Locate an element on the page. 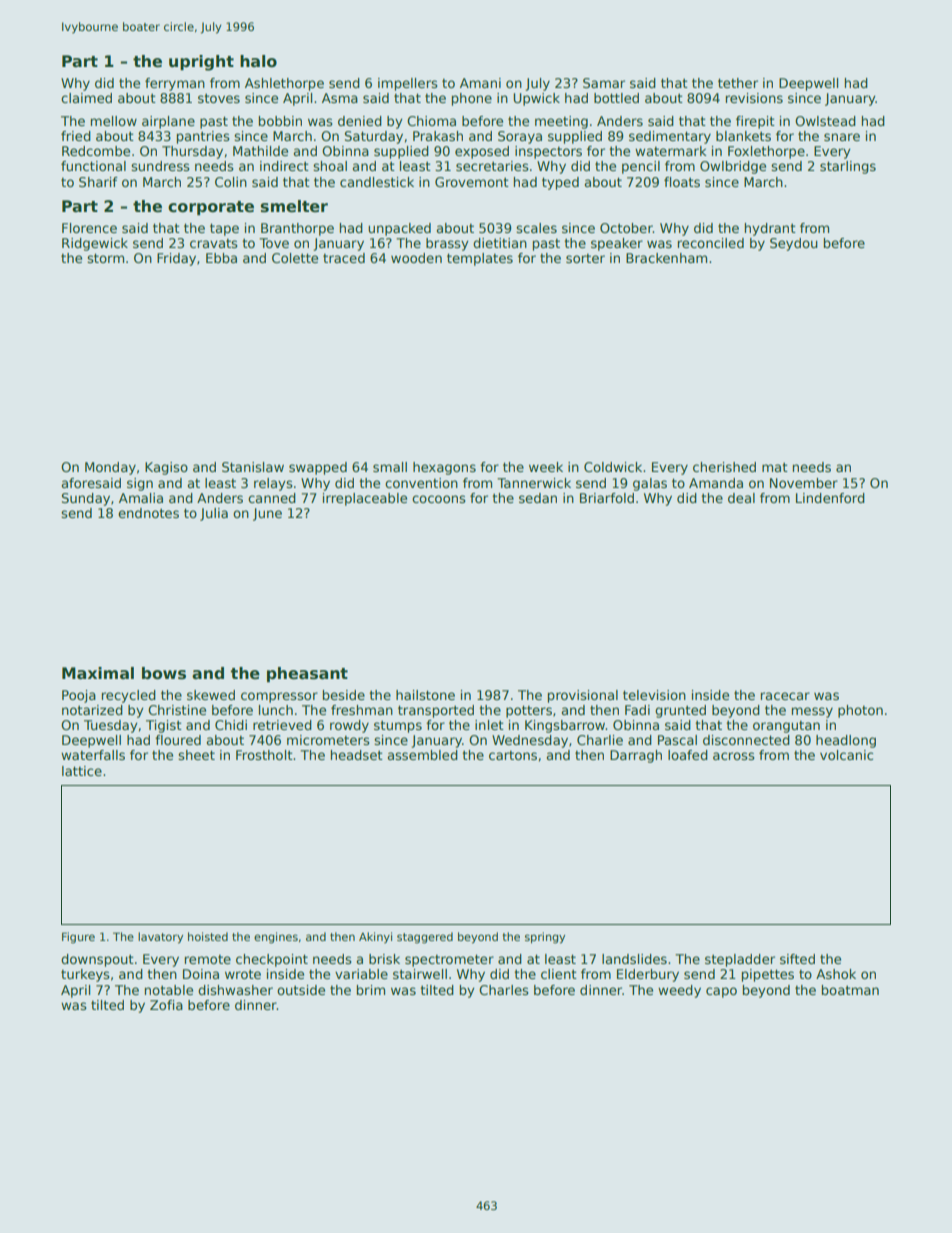 This page has height=1233, width=952. wooden is located at coordinates (416, 258).
